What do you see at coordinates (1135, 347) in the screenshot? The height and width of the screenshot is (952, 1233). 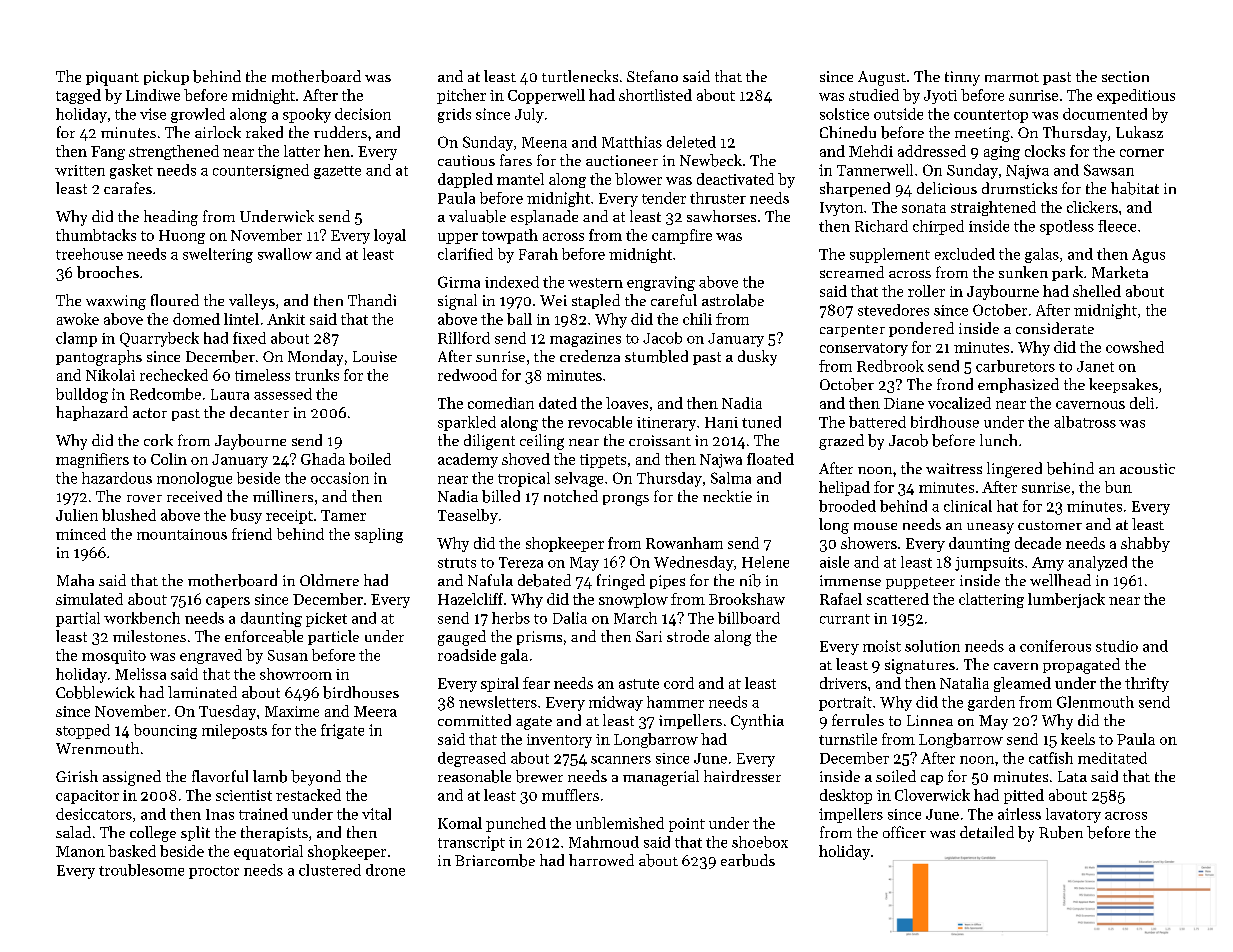 I see `cowshed` at bounding box center [1135, 347].
